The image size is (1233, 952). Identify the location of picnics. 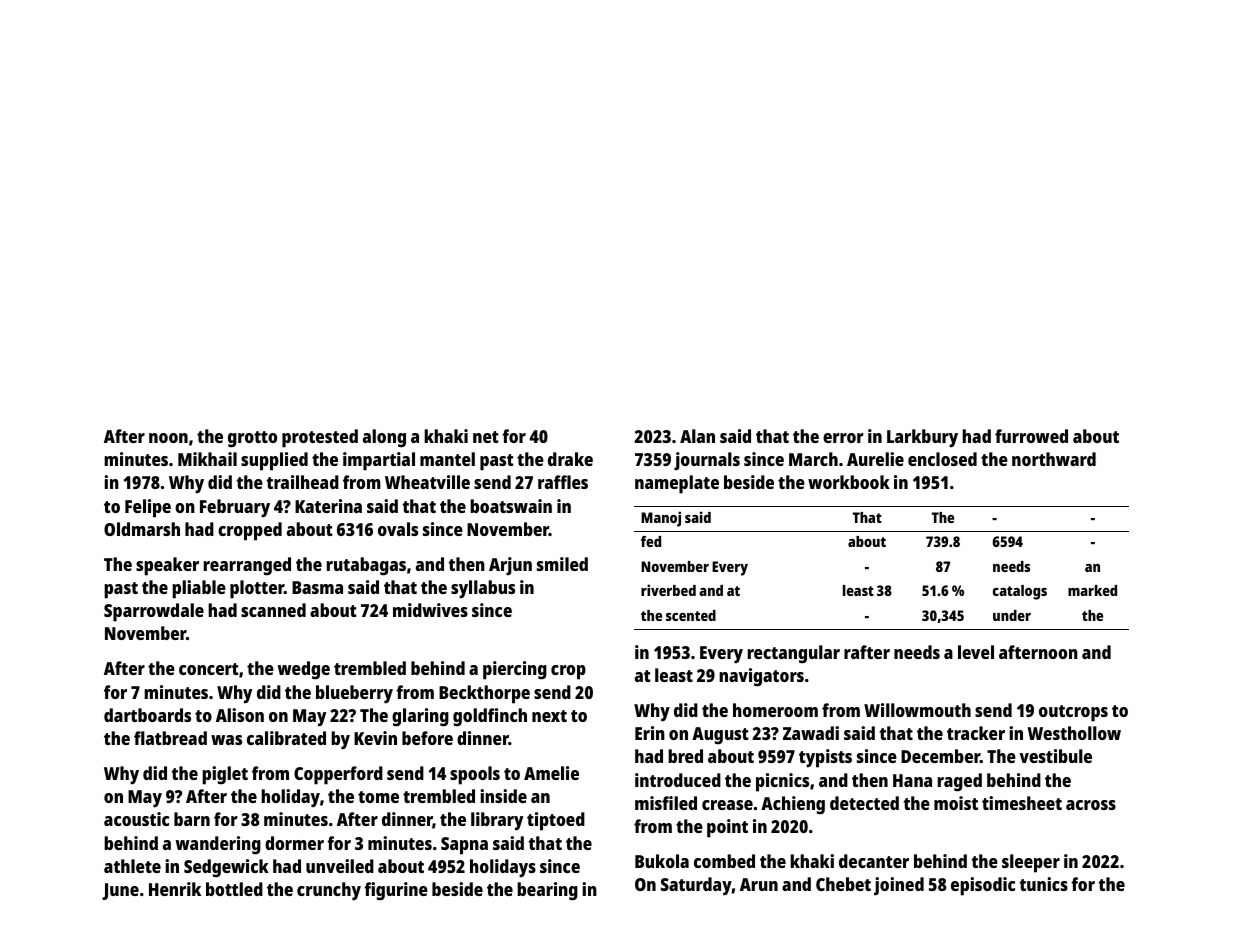
(782, 782).
